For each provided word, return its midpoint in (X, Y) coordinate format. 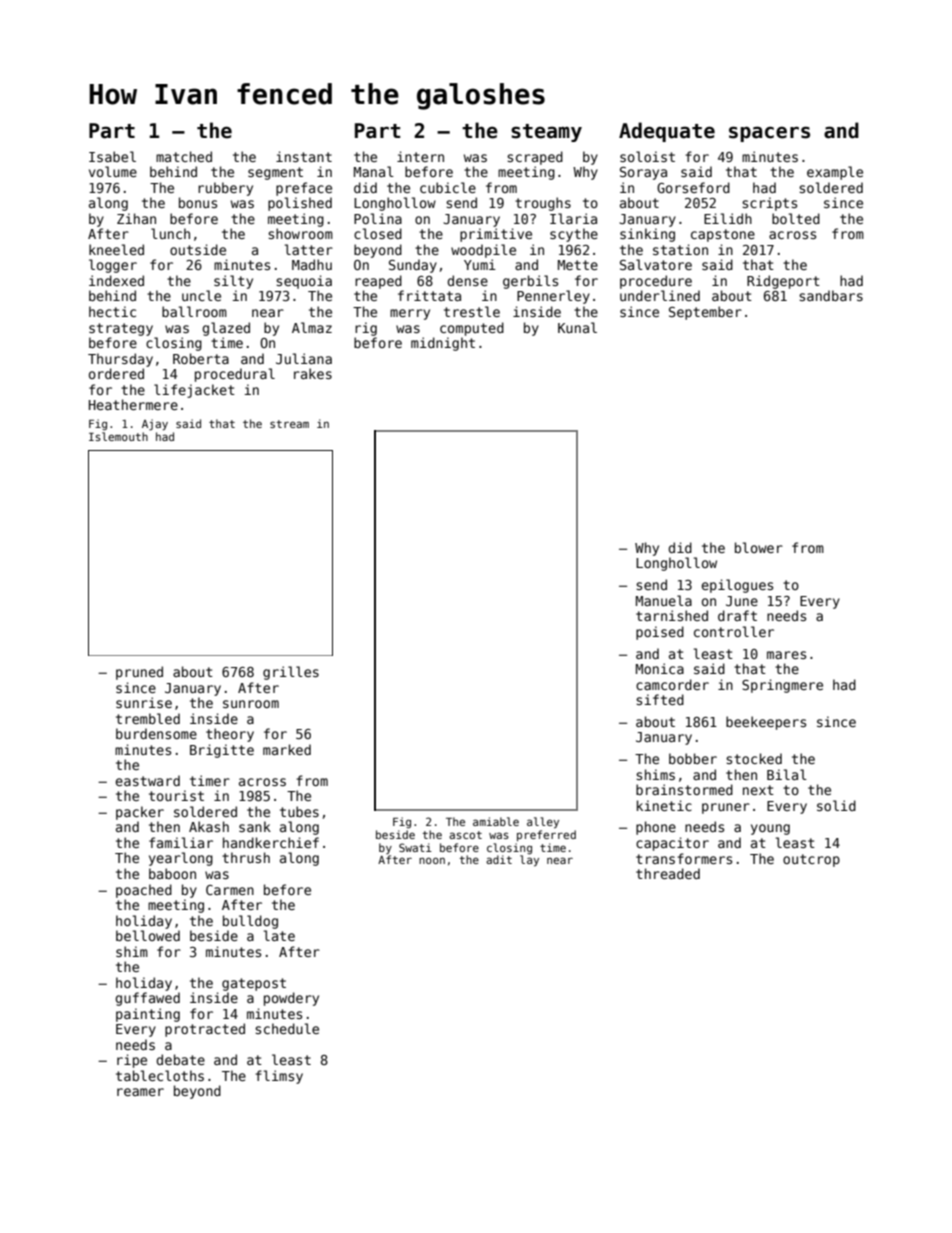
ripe (132, 1061)
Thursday (120, 360)
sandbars (831, 295)
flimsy (279, 1077)
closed (378, 233)
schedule (287, 1028)
